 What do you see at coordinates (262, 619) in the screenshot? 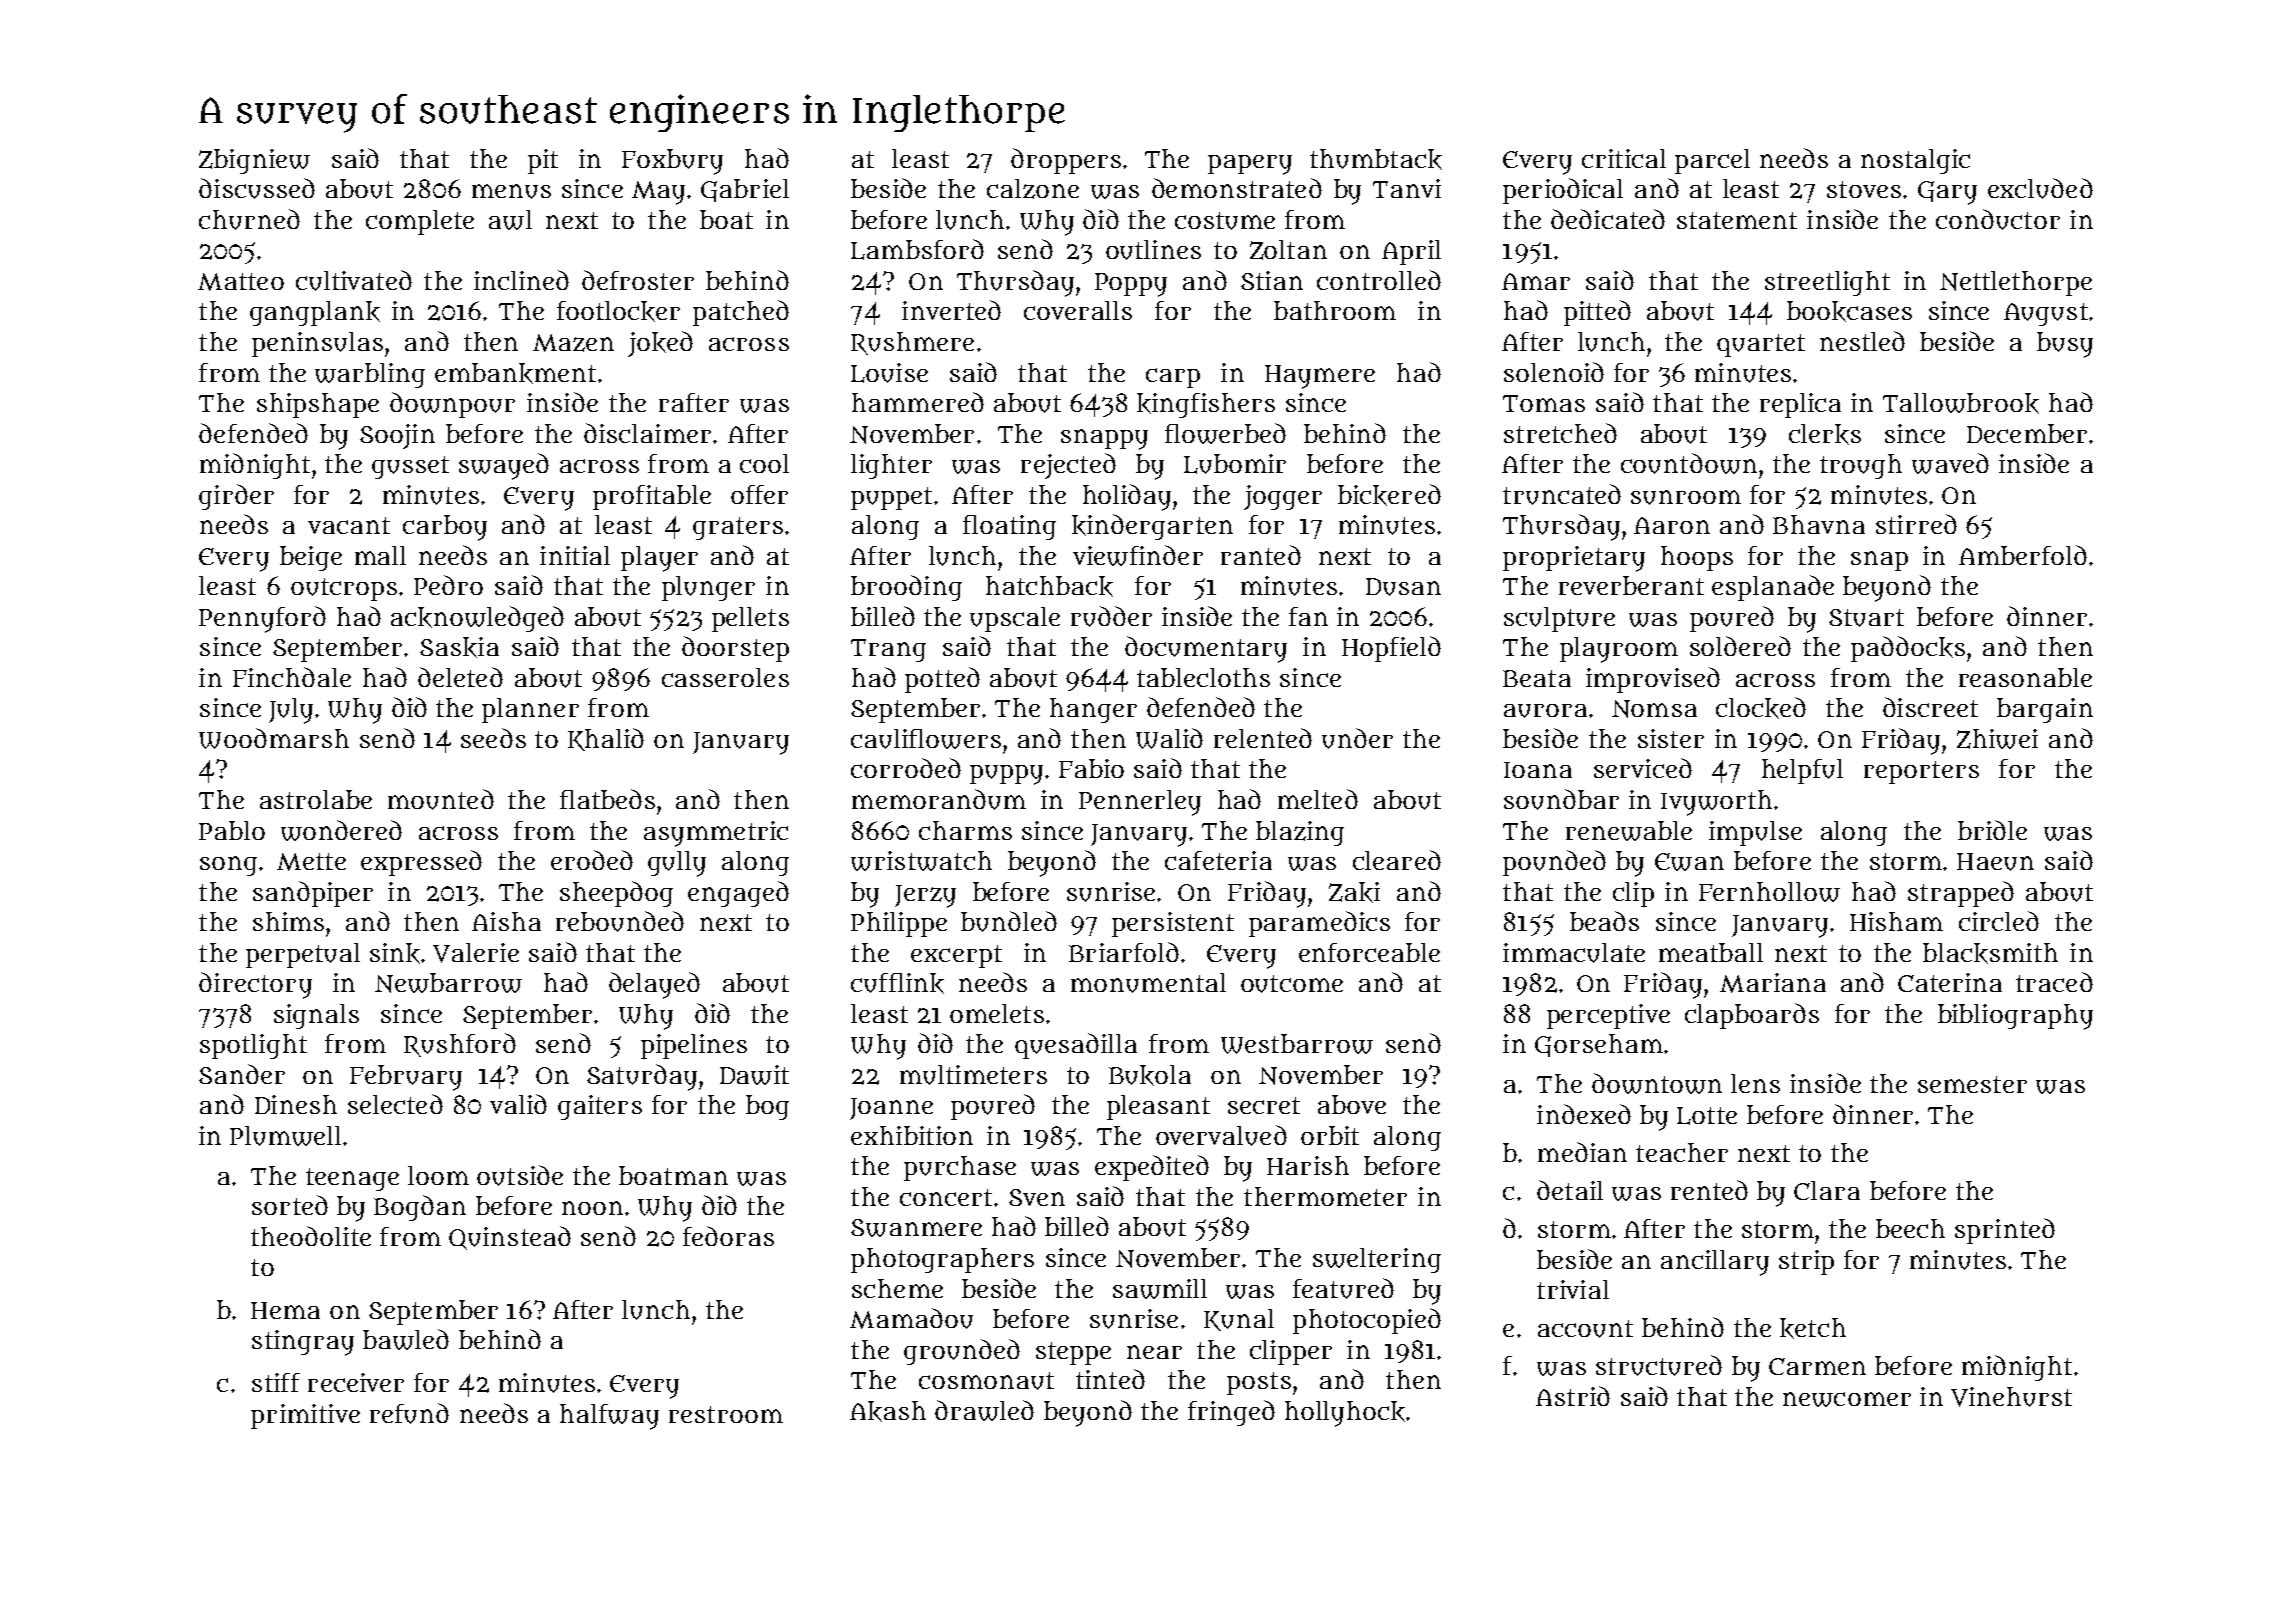
I see `Pennyford` at bounding box center [262, 619].
